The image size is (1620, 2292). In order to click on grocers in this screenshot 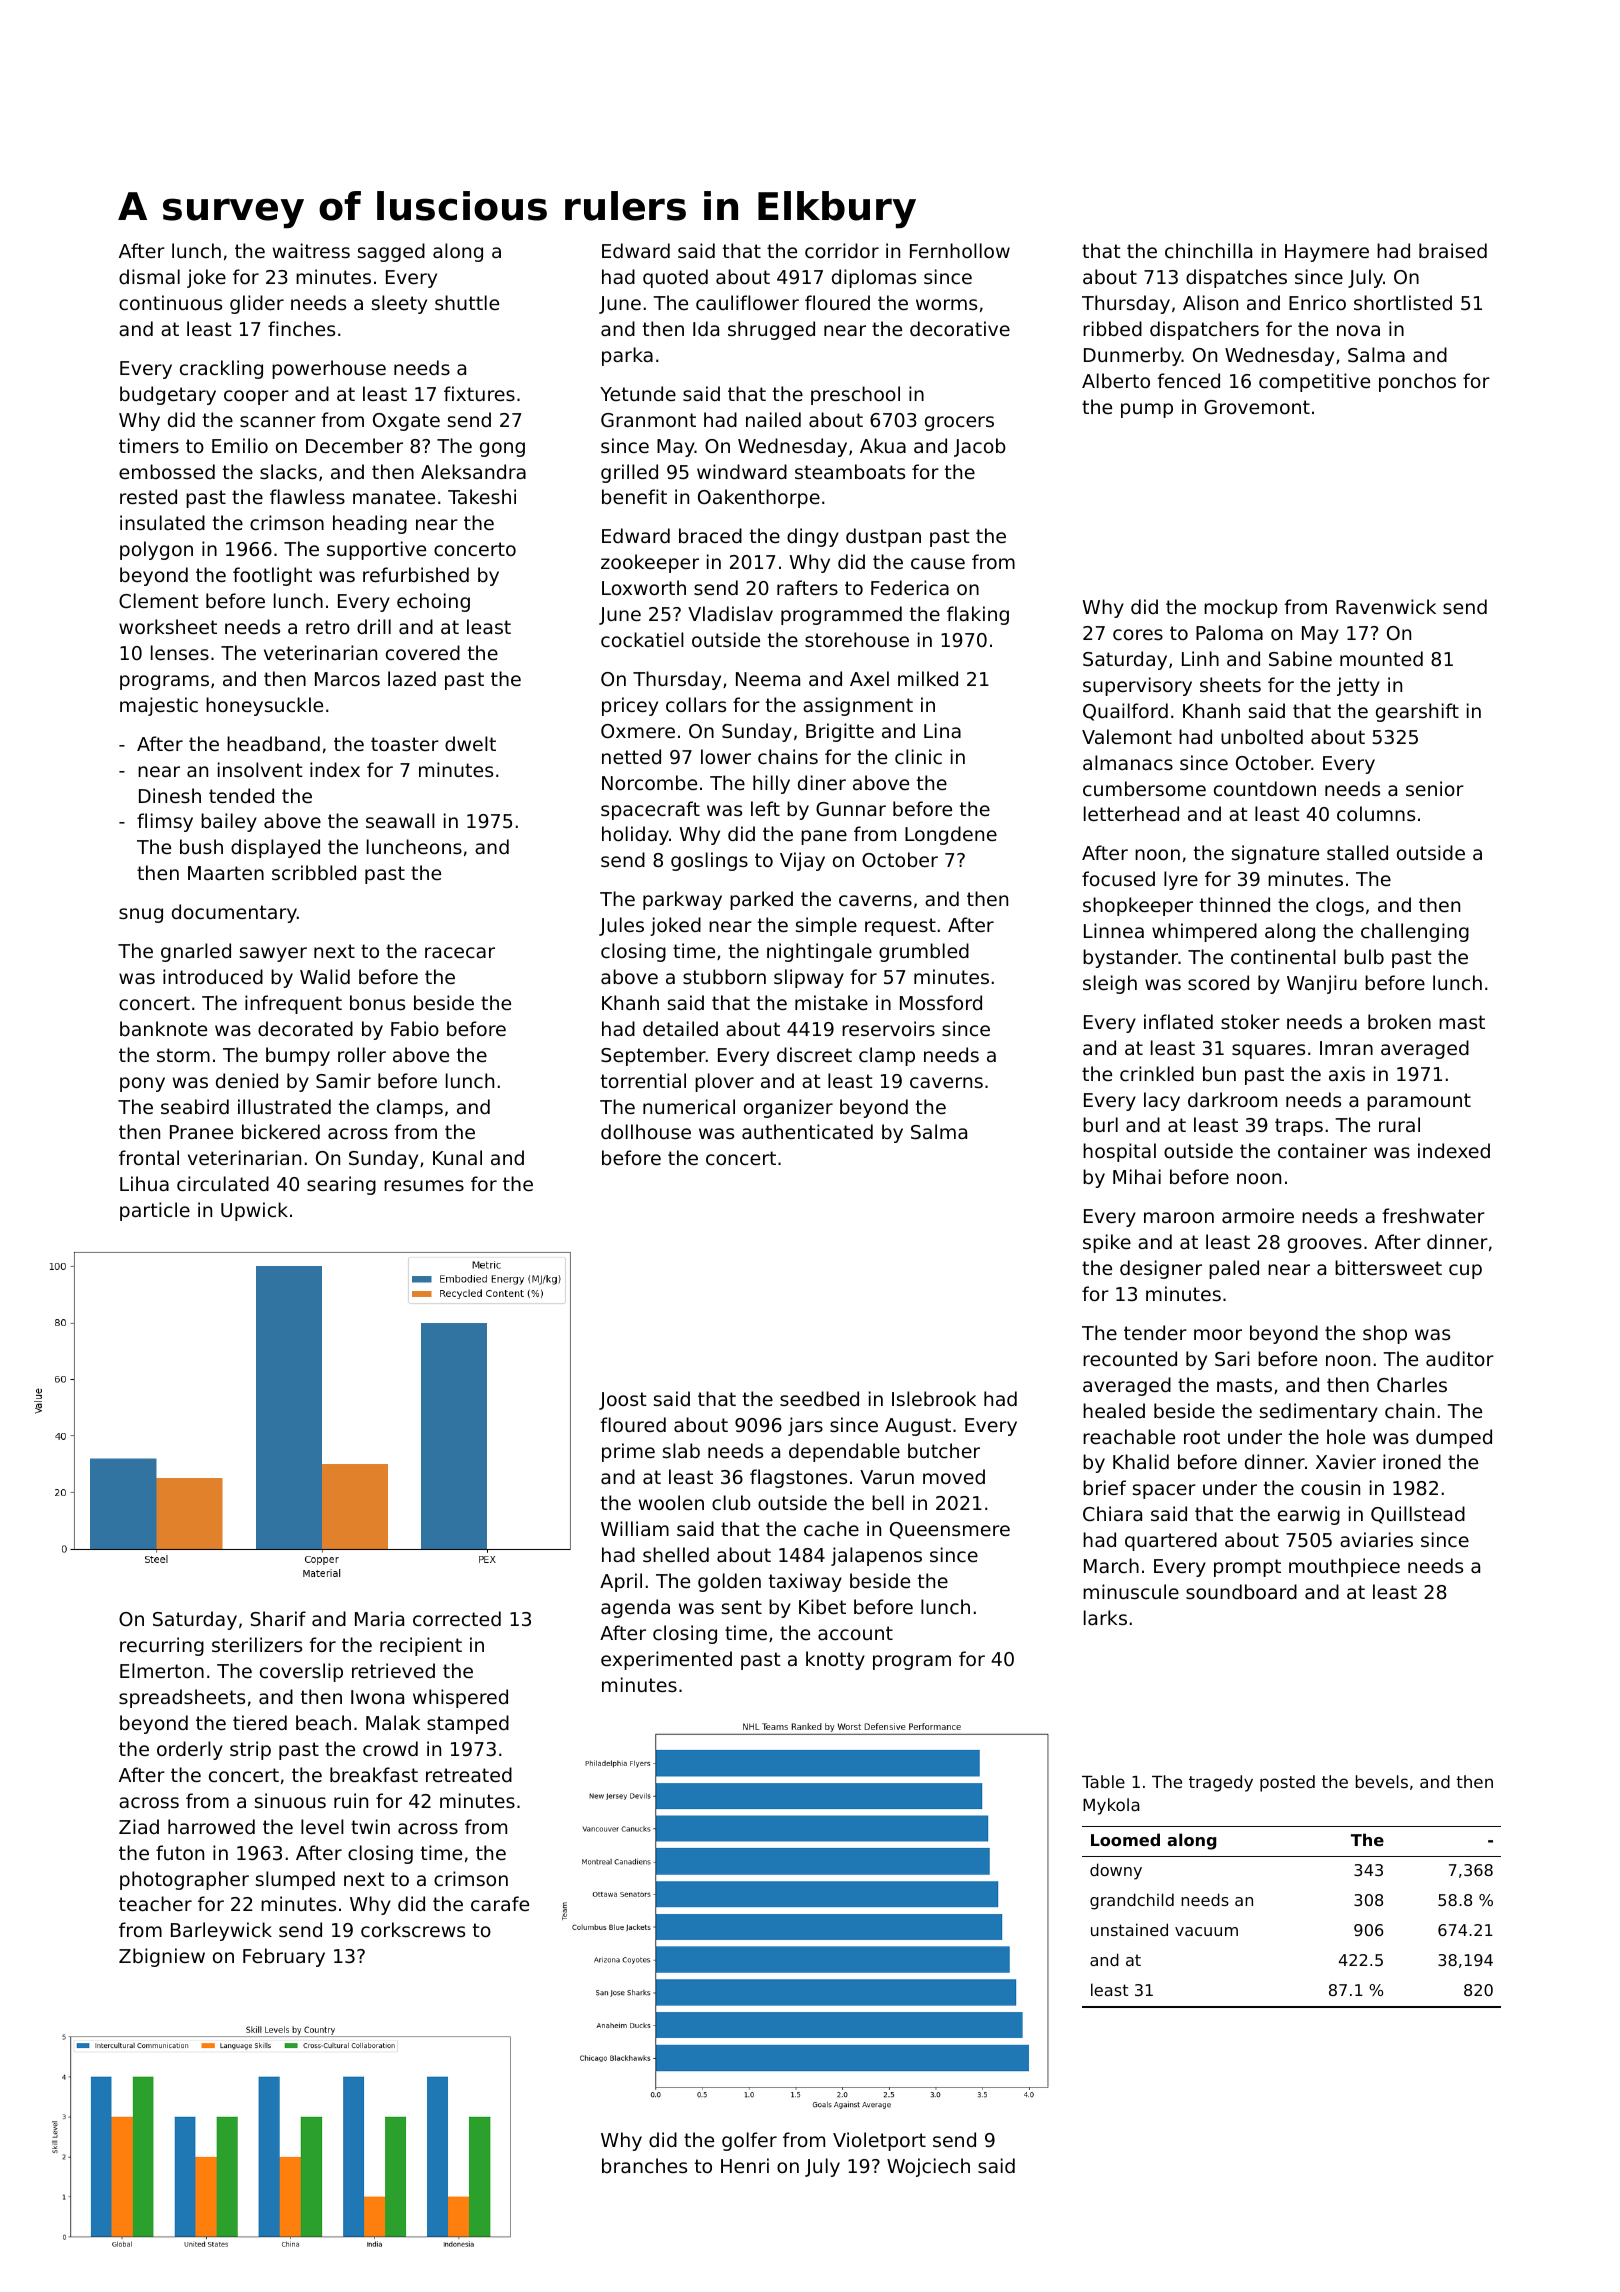, I will do `click(959, 423)`.
